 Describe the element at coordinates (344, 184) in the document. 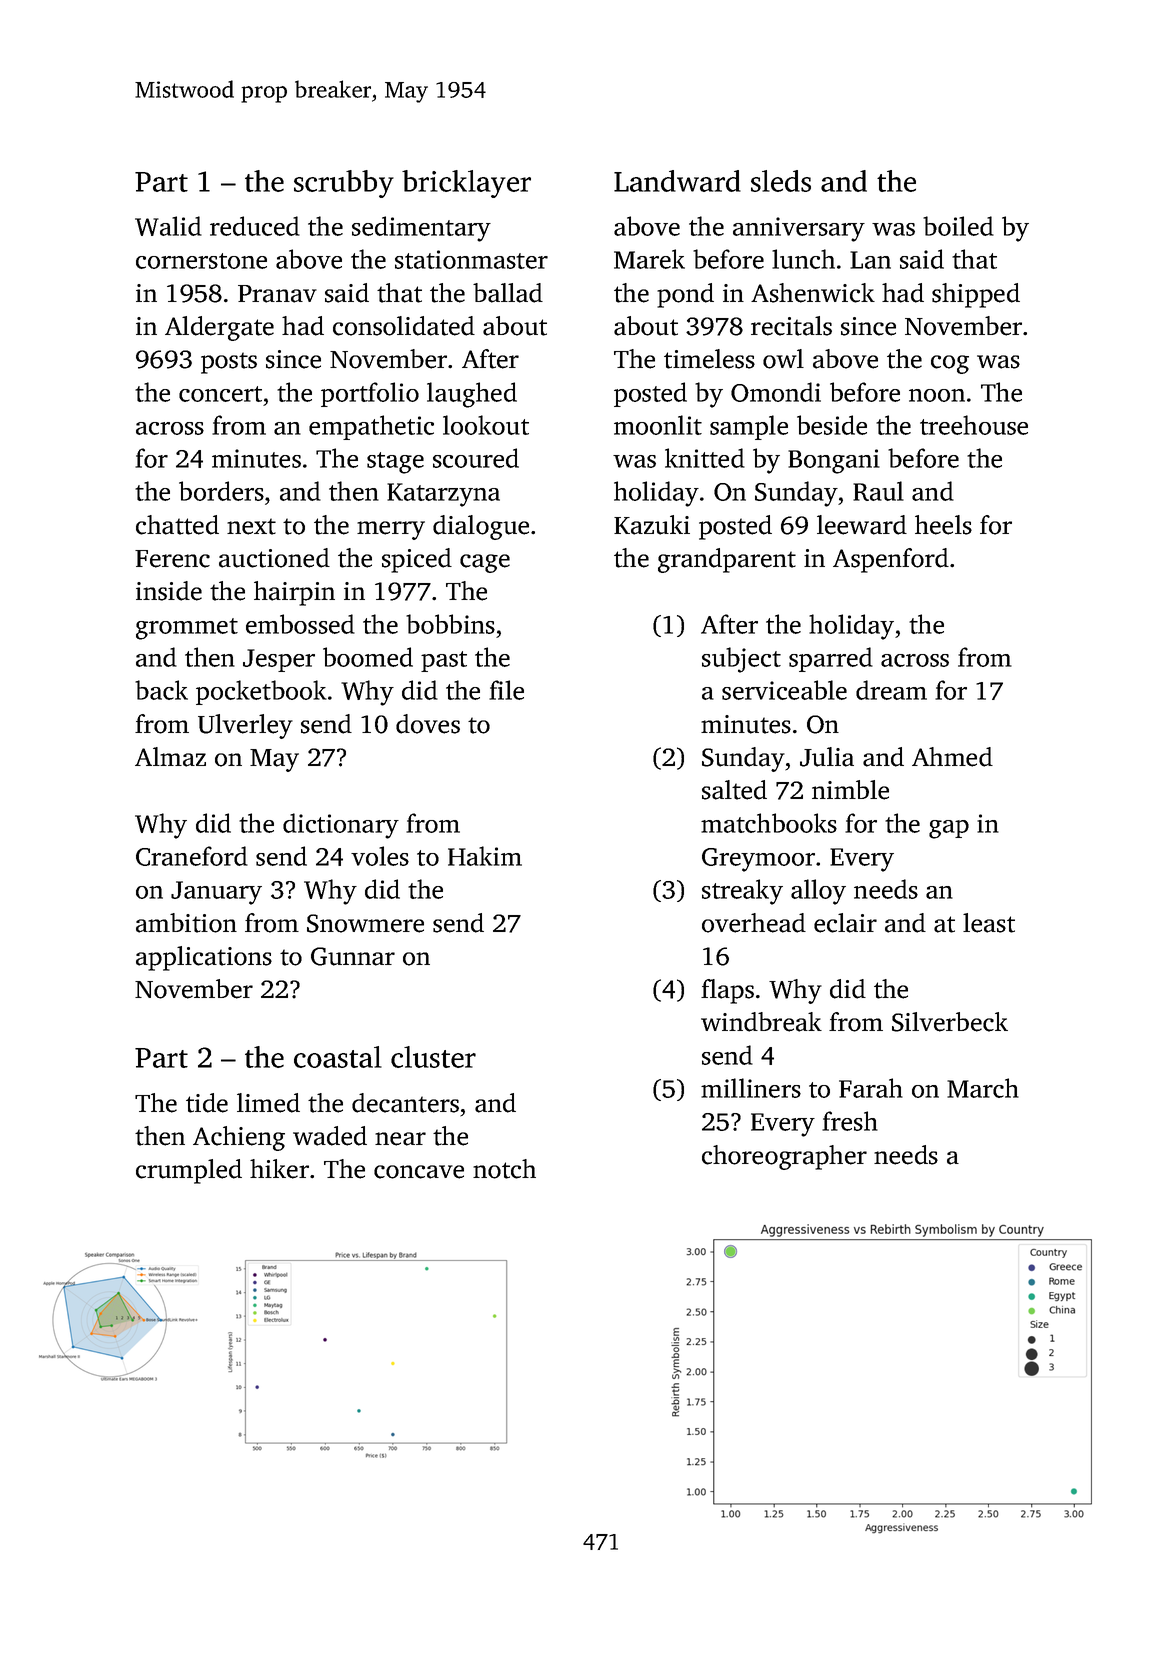

I see `scrubby` at that location.
